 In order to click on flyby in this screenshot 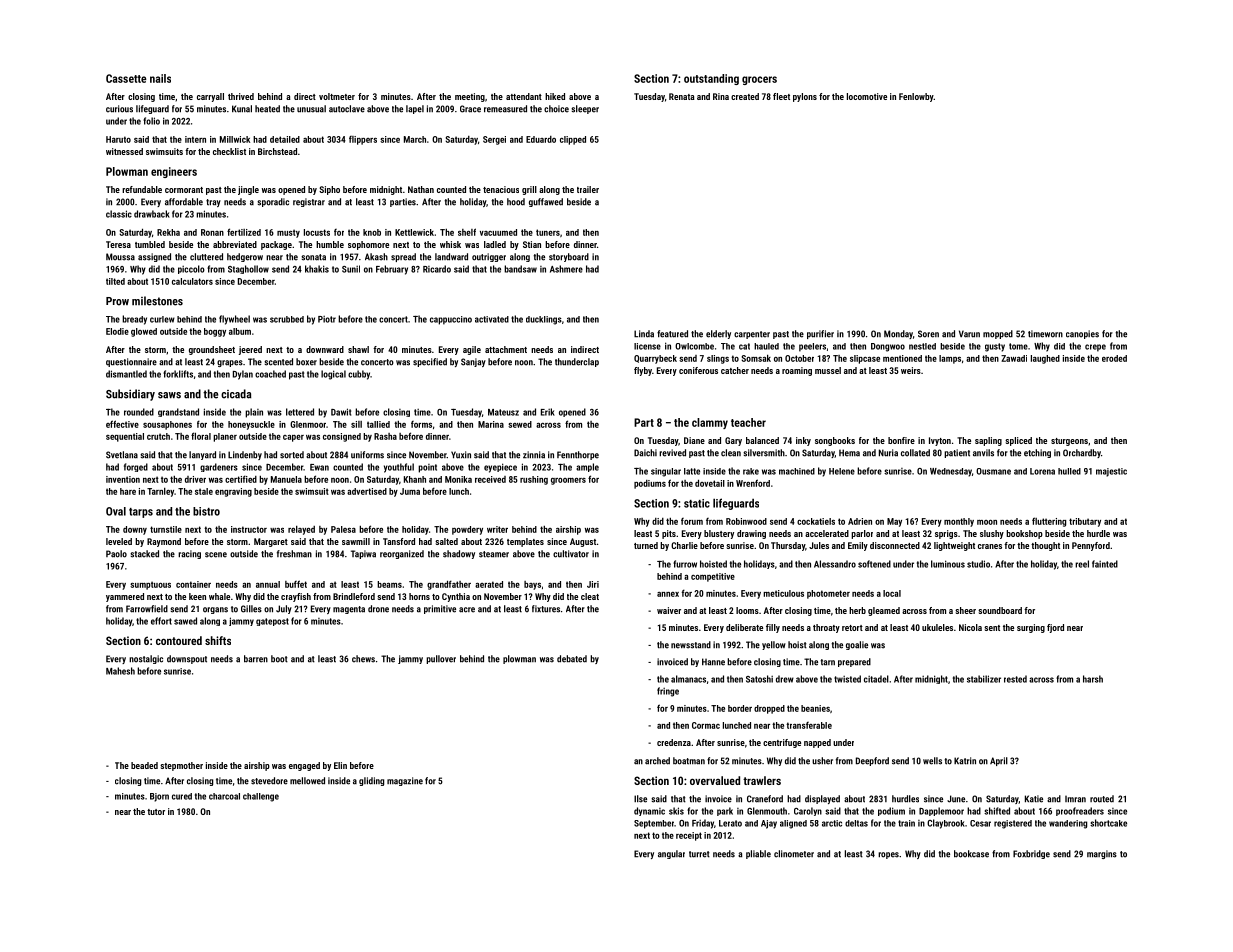, I will do `click(643, 371)`.
